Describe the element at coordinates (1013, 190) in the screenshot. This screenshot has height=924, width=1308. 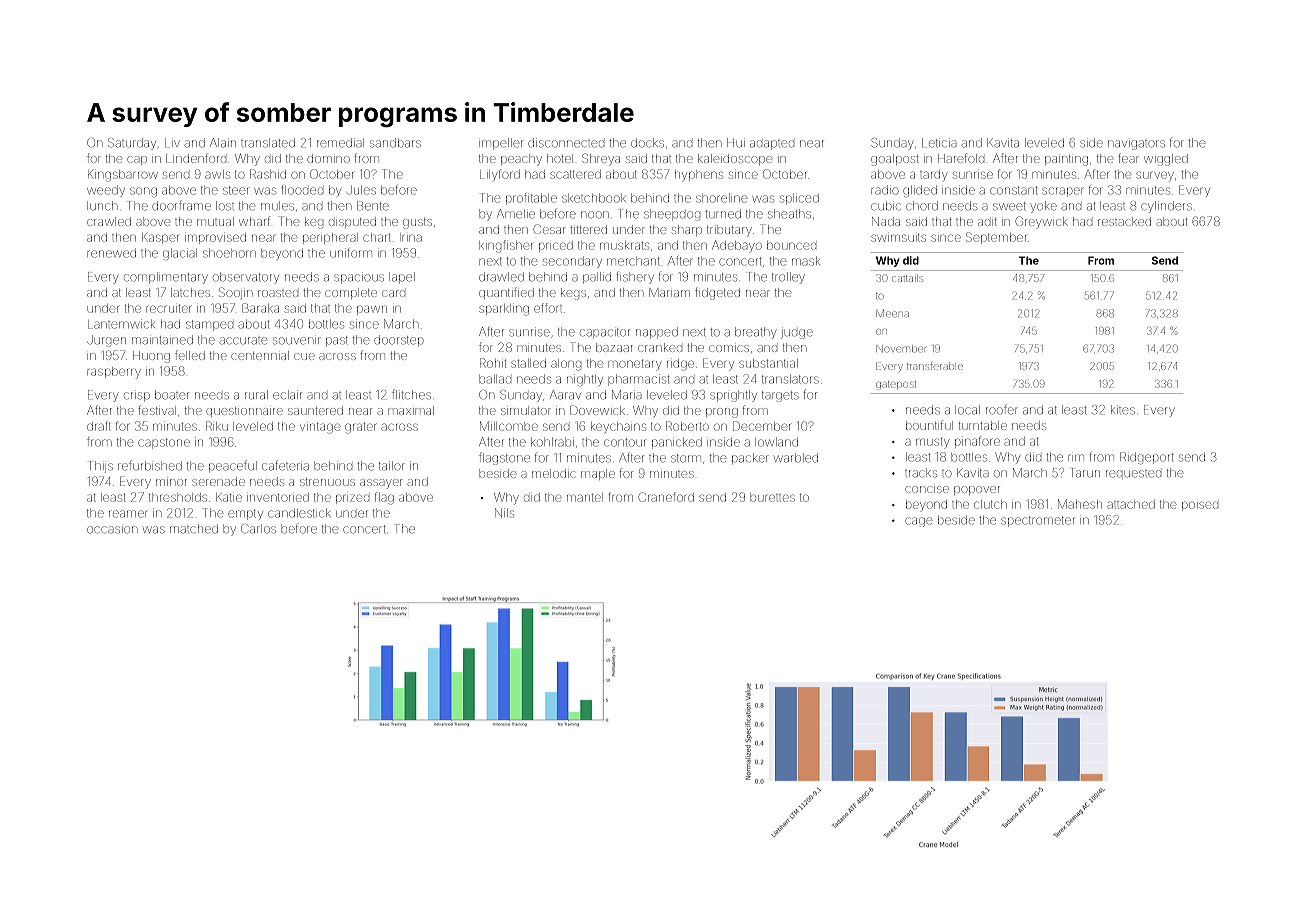
I see `constant` at that location.
